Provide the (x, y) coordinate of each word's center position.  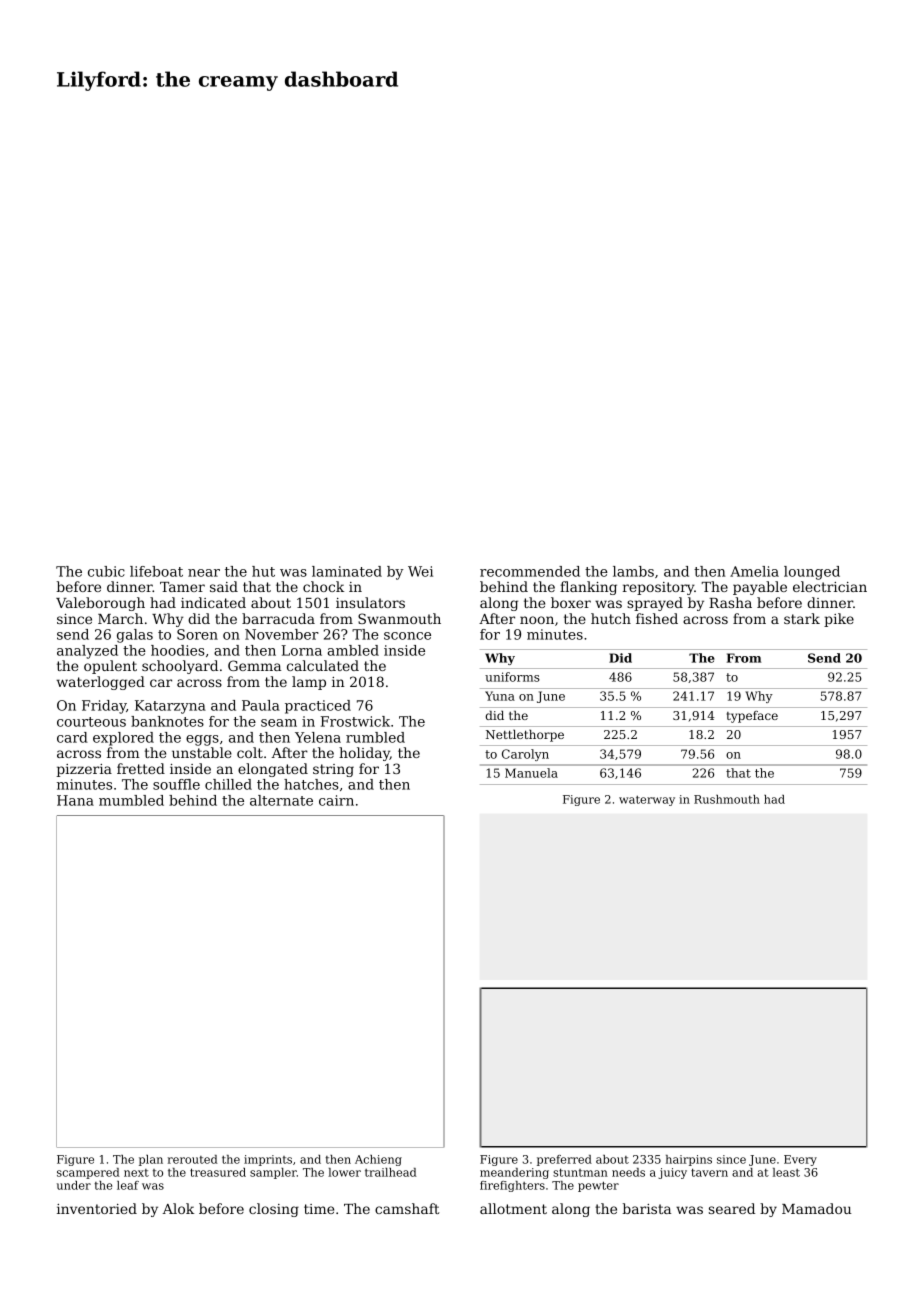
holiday (364, 754)
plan (151, 1160)
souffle (176, 784)
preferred (564, 1160)
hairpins (689, 1160)
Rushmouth (727, 799)
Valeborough (100, 604)
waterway (647, 801)
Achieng (378, 1160)
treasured (218, 1172)
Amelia (754, 571)
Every (800, 1160)
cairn (336, 800)
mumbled (131, 800)
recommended (530, 571)
